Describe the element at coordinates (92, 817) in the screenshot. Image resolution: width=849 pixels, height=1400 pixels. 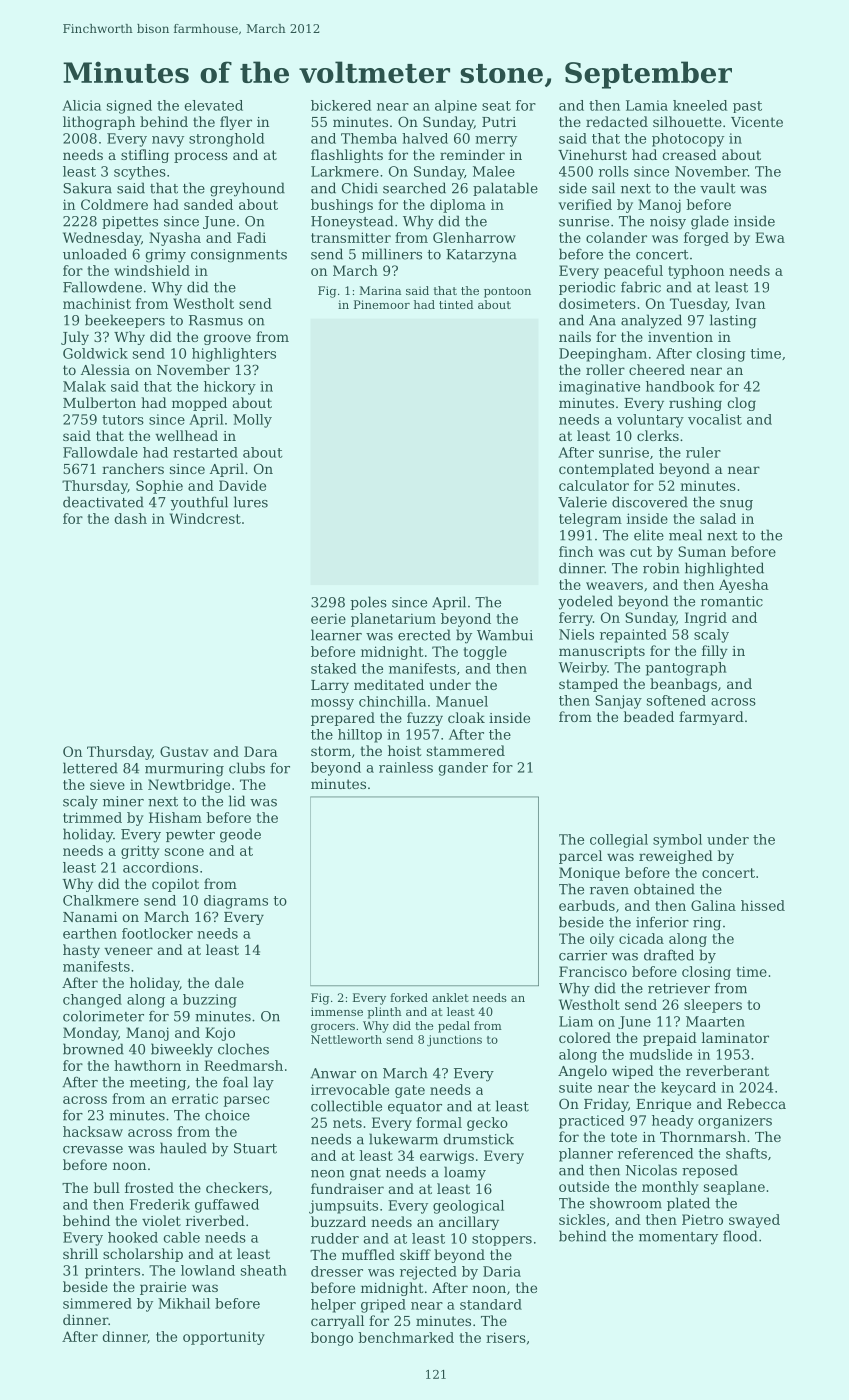
I see `trimmed` at that location.
